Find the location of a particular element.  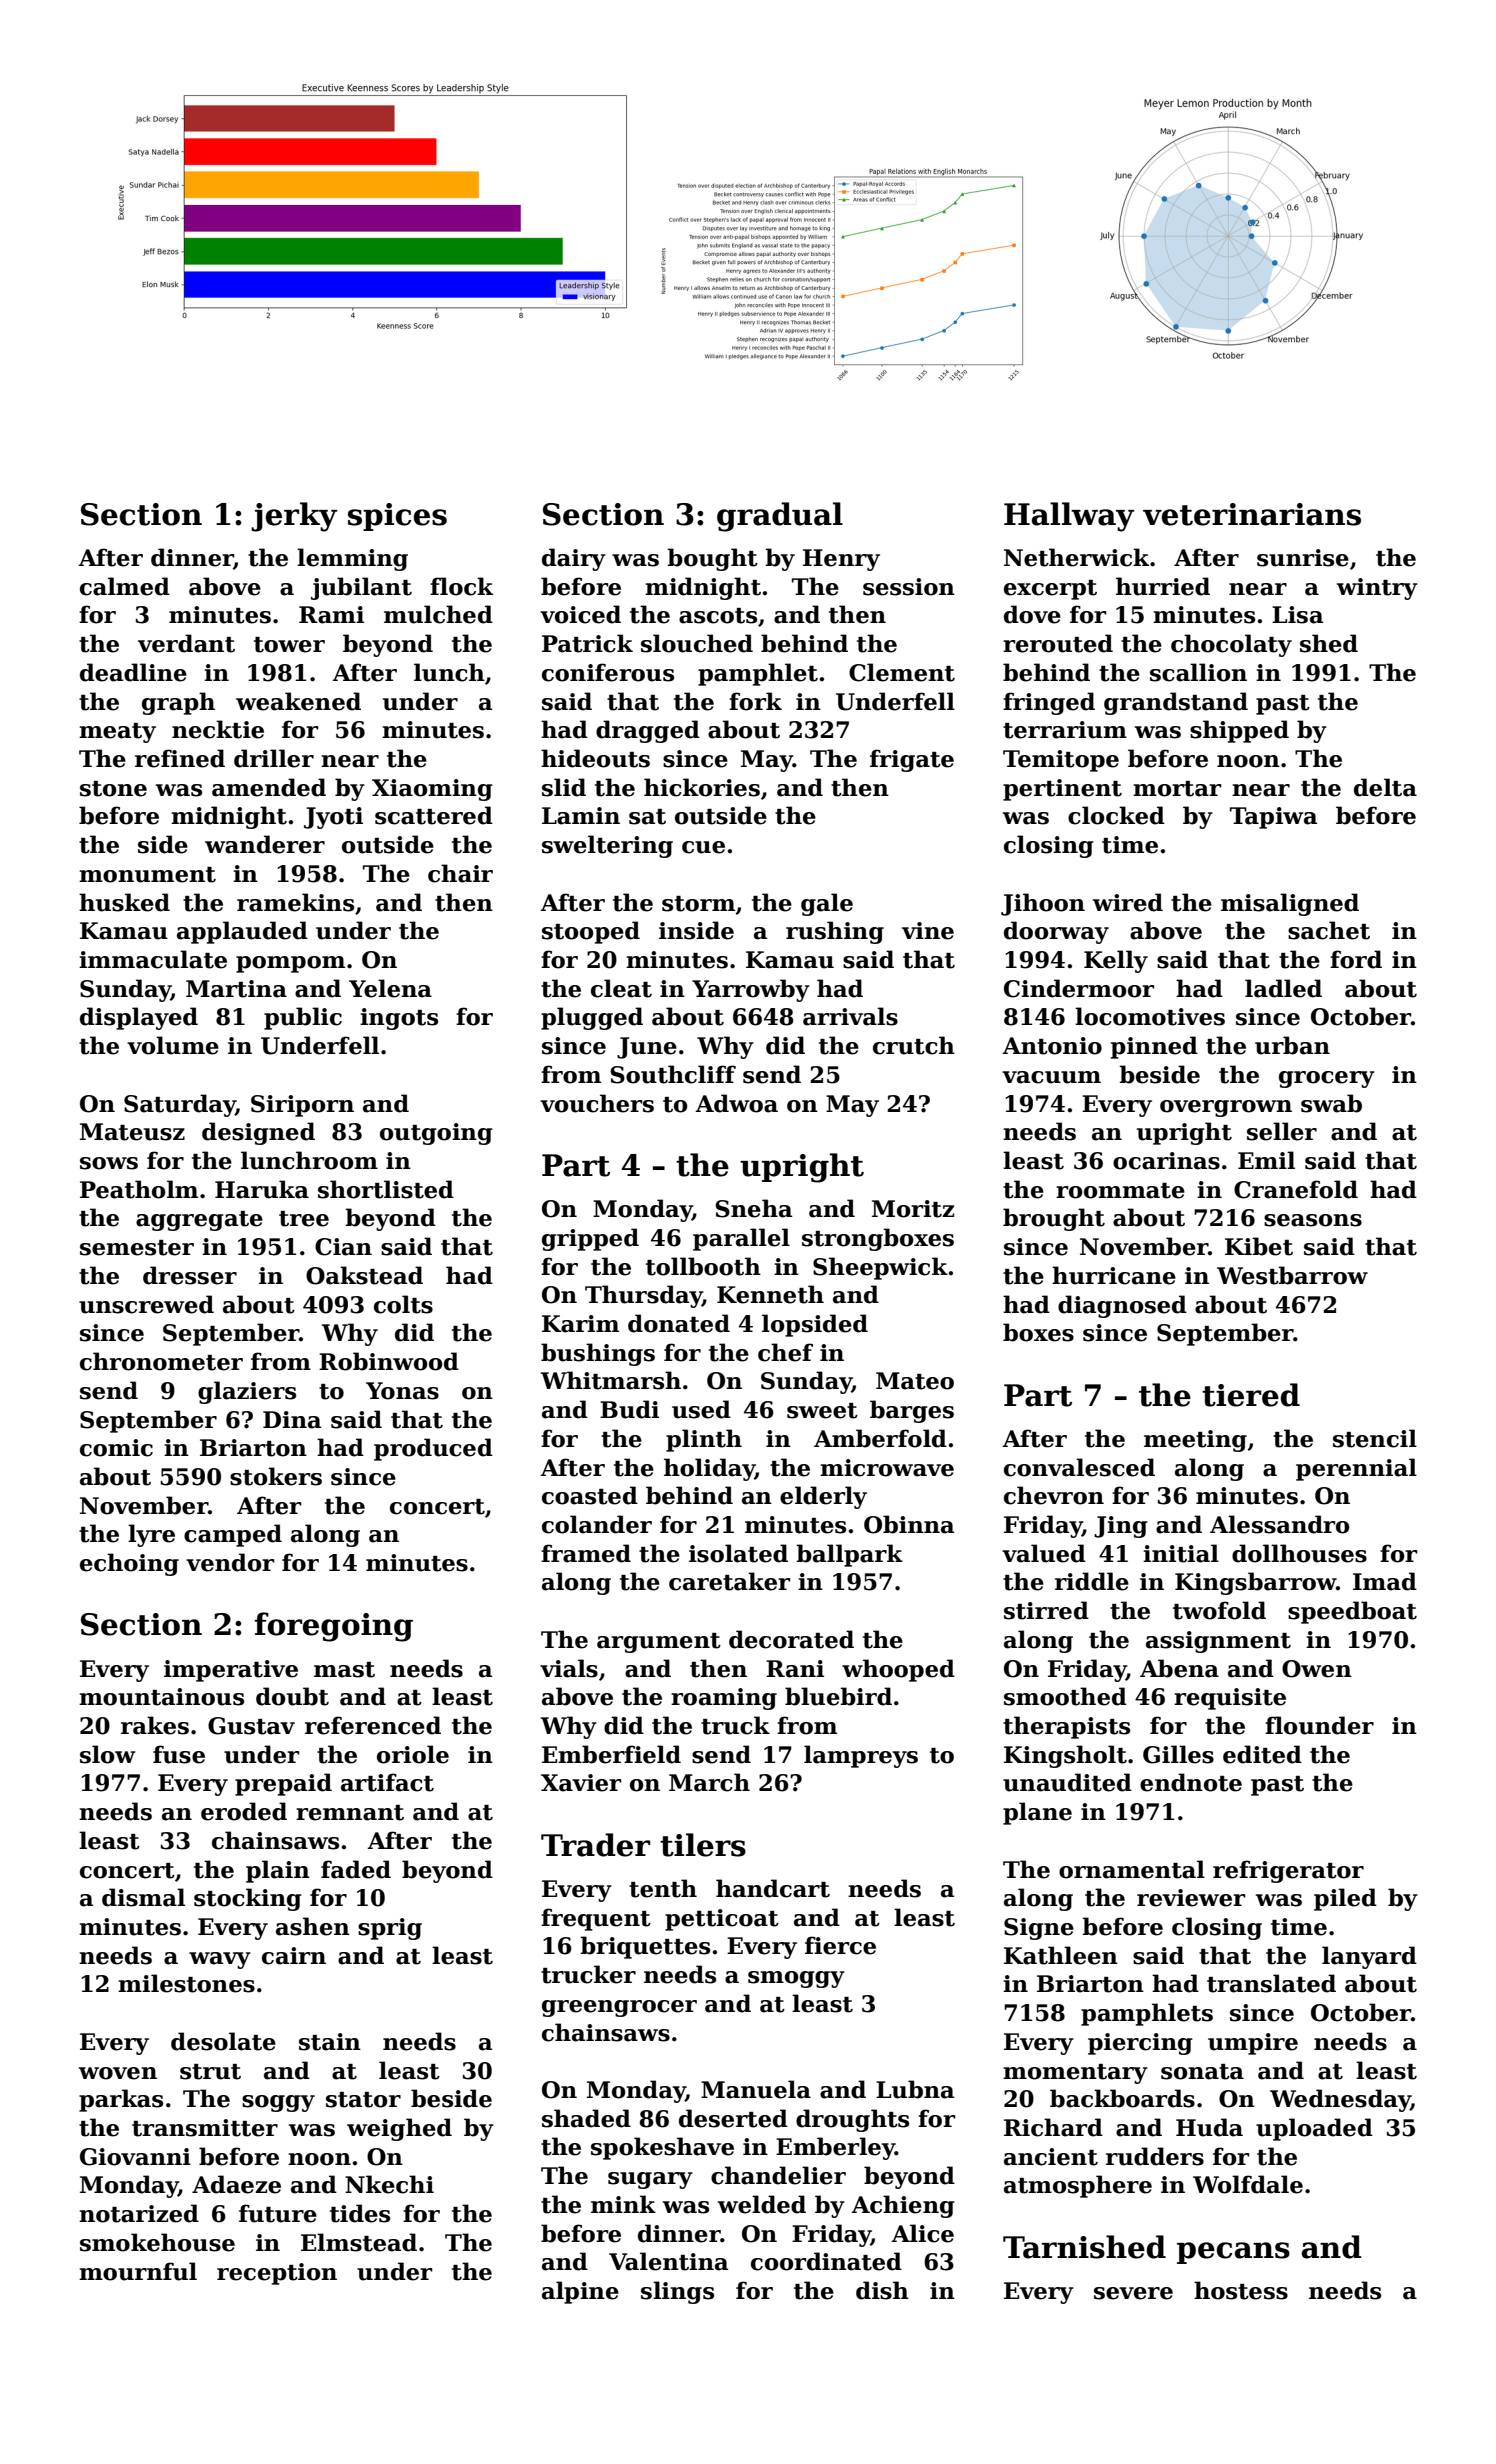

tower is located at coordinates (289, 645).
